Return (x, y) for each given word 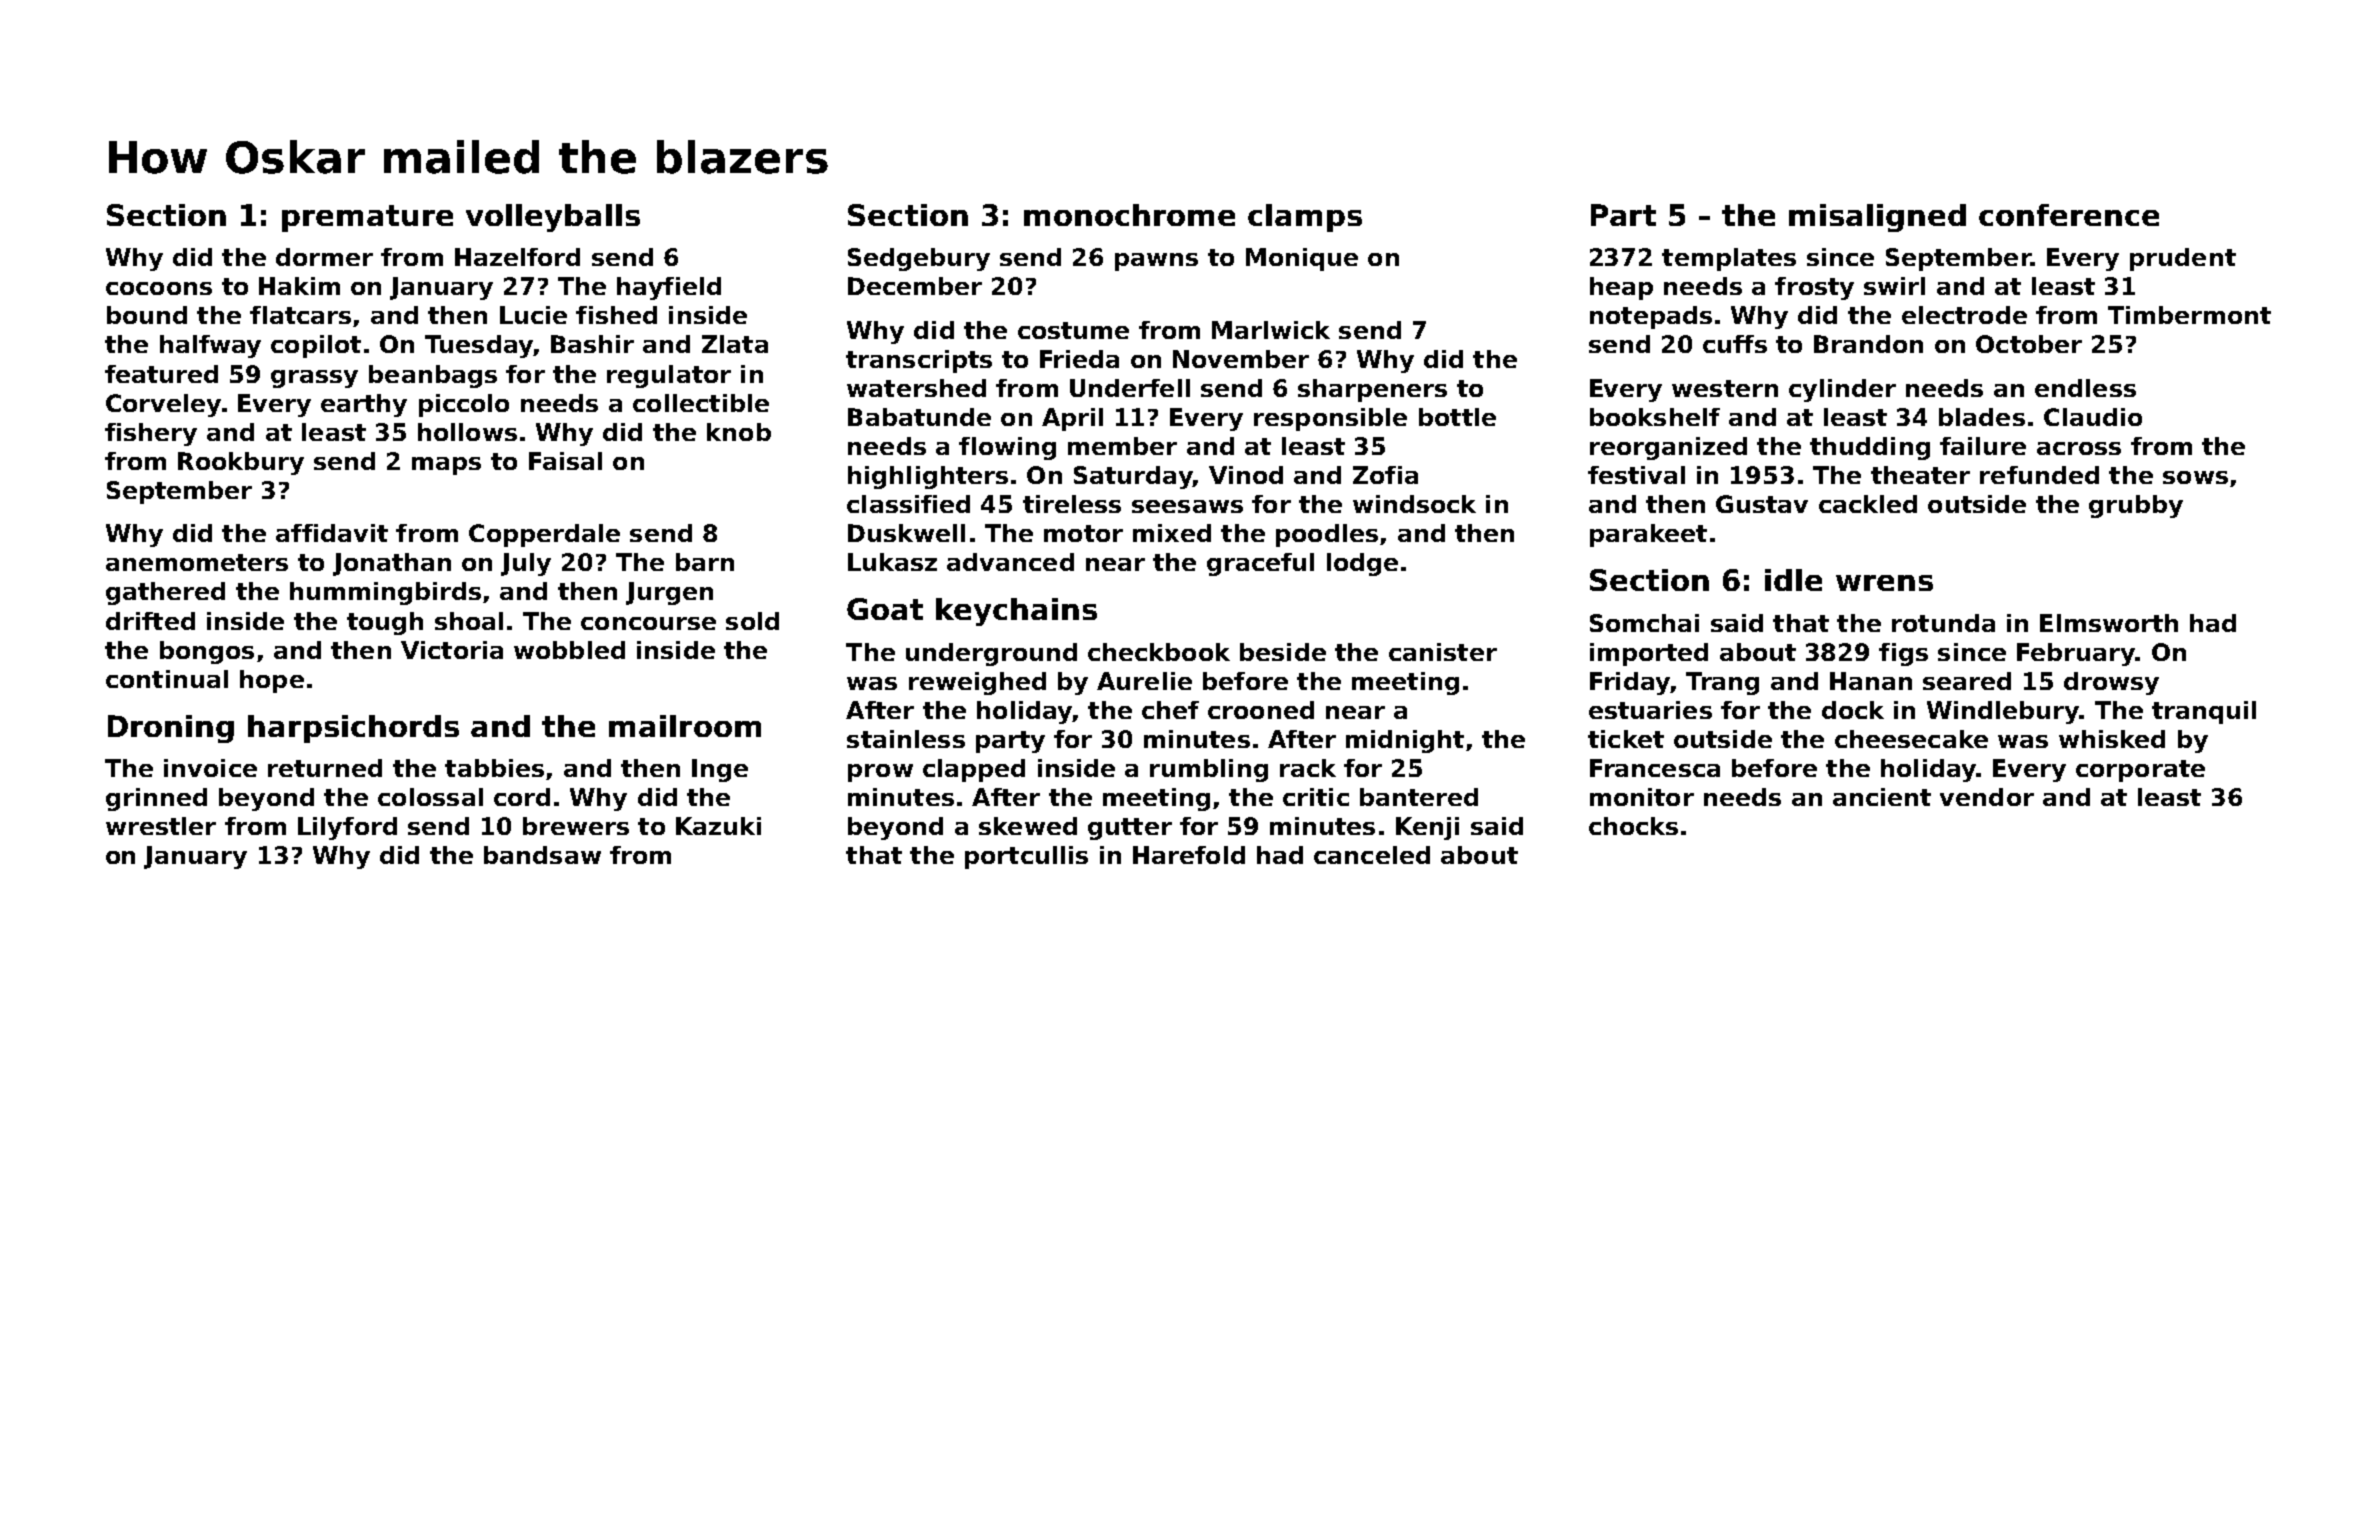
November (1241, 359)
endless (2085, 388)
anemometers (197, 562)
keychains (1016, 612)
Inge (720, 770)
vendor (1987, 797)
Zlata (735, 344)
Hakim (299, 286)
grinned (156, 799)
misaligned (1877, 218)
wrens (1884, 583)
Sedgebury (919, 259)
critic (1316, 797)
